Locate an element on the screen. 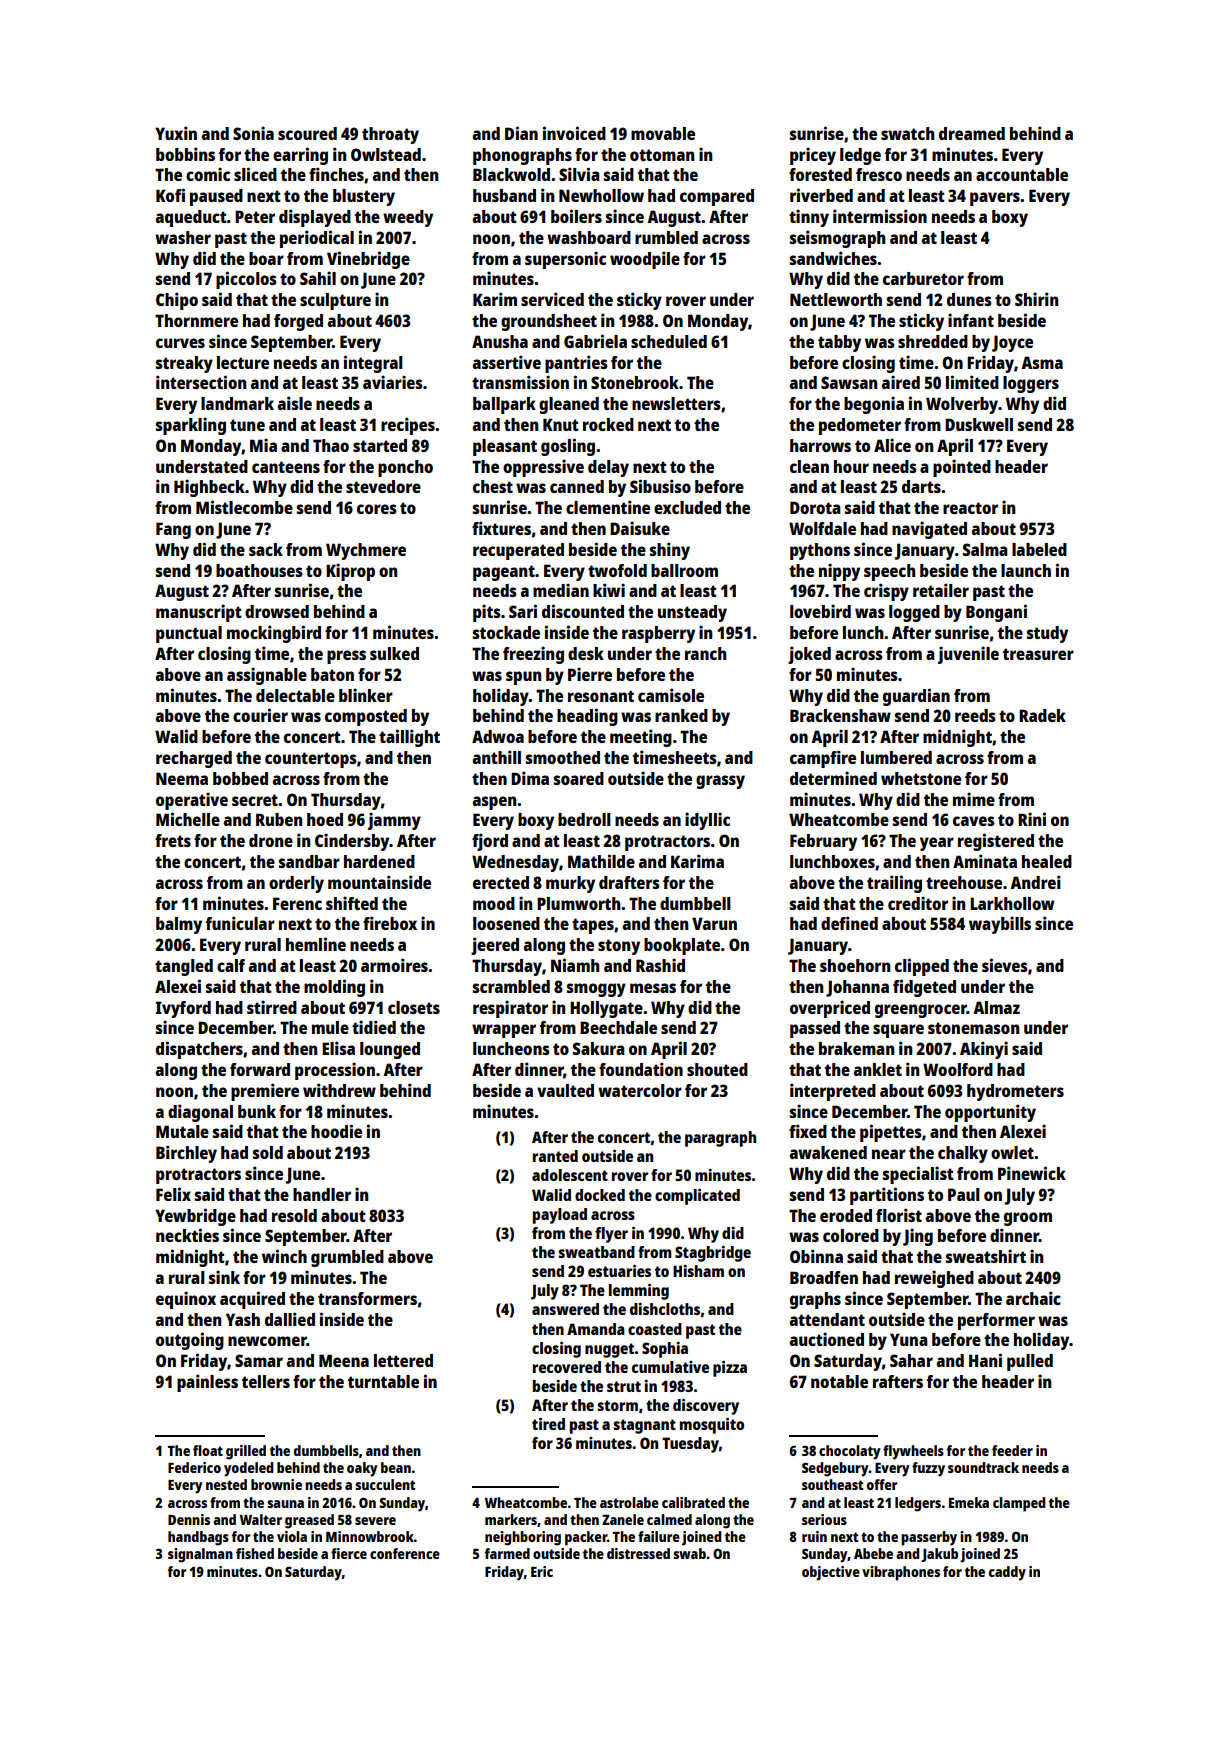  reeds is located at coordinates (975, 715).
